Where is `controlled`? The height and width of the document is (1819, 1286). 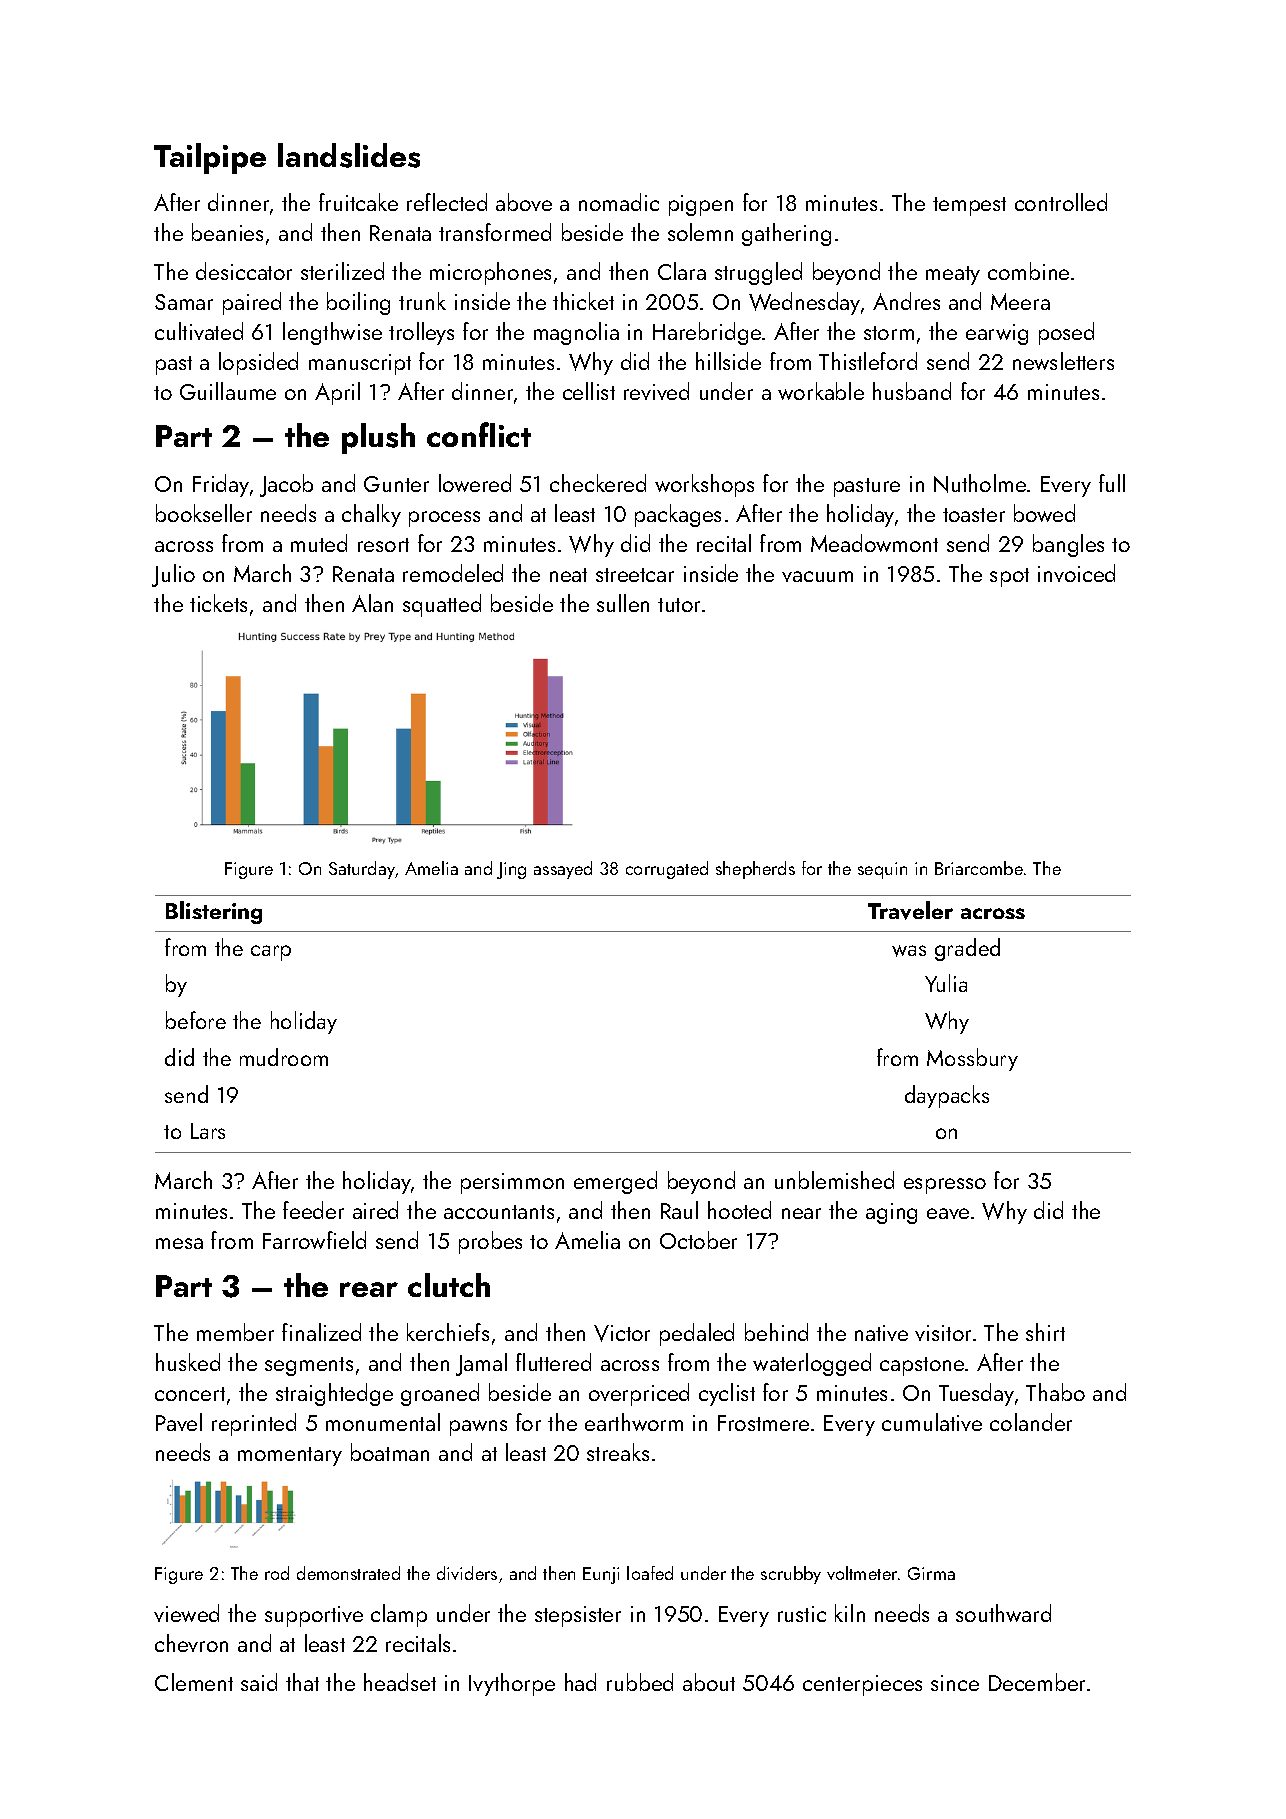
controlled is located at coordinates (1061, 202).
